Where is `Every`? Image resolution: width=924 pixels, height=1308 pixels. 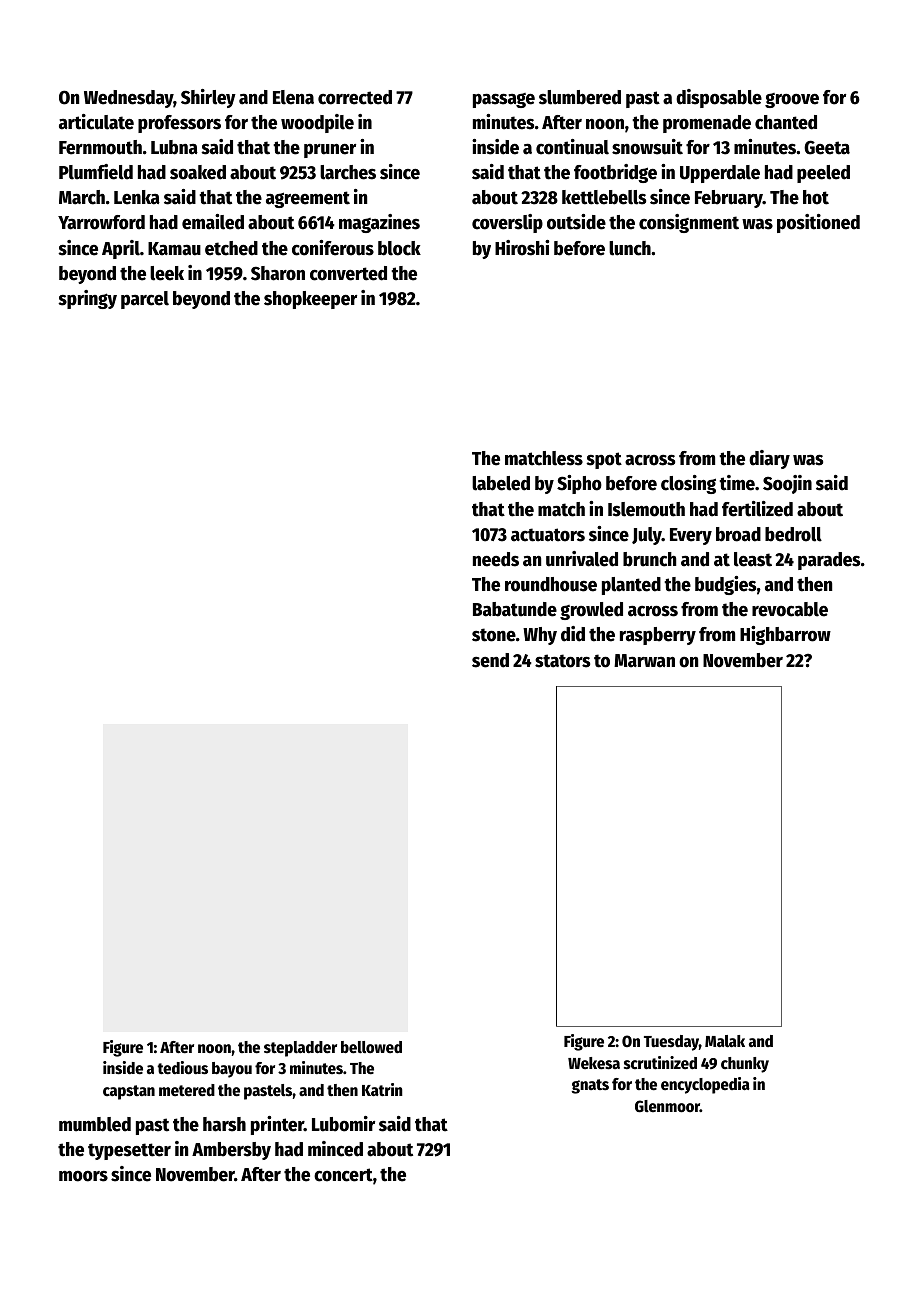
Every is located at coordinates (691, 536).
